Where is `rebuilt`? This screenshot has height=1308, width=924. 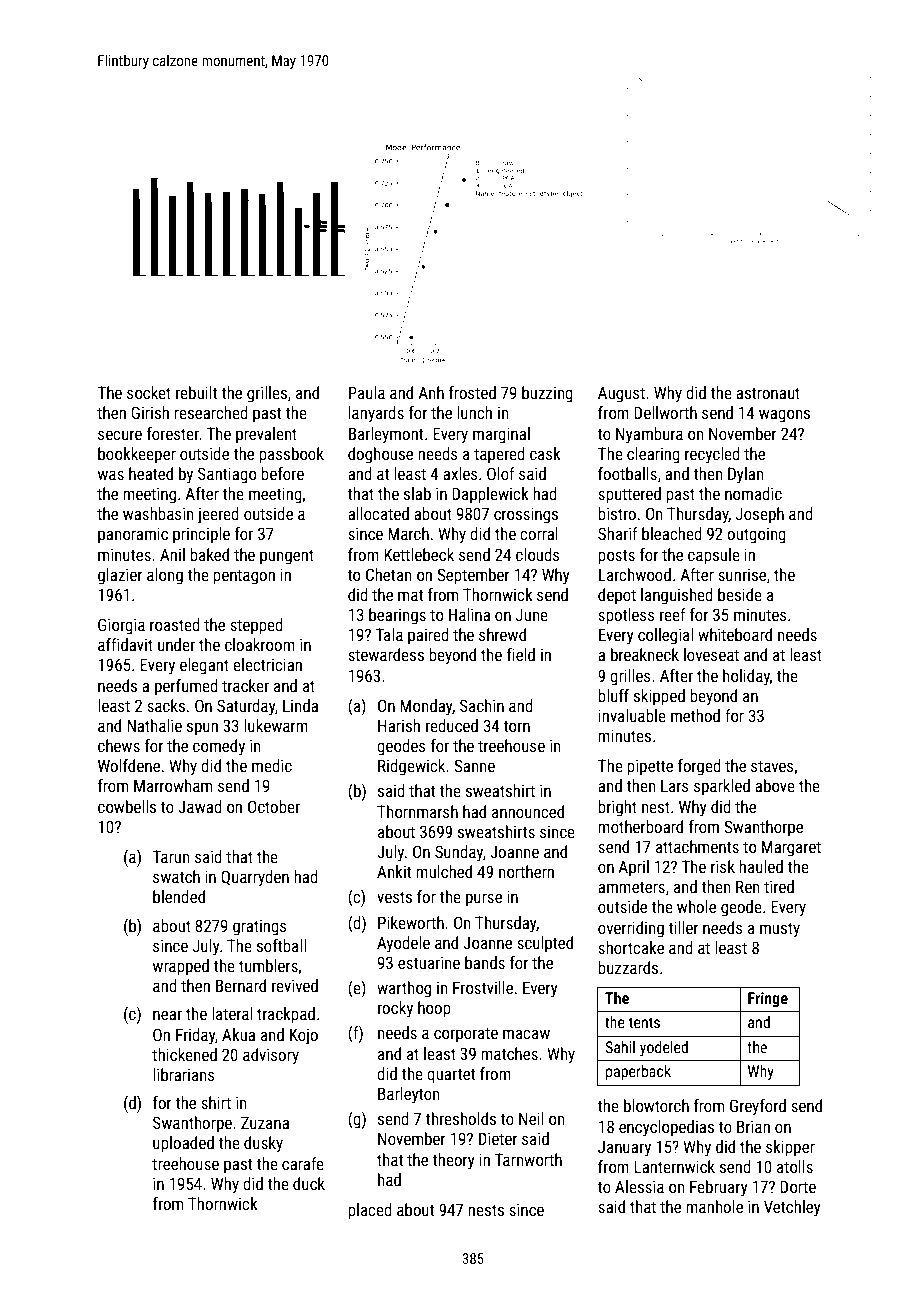
rebuilt is located at coordinates (196, 392).
